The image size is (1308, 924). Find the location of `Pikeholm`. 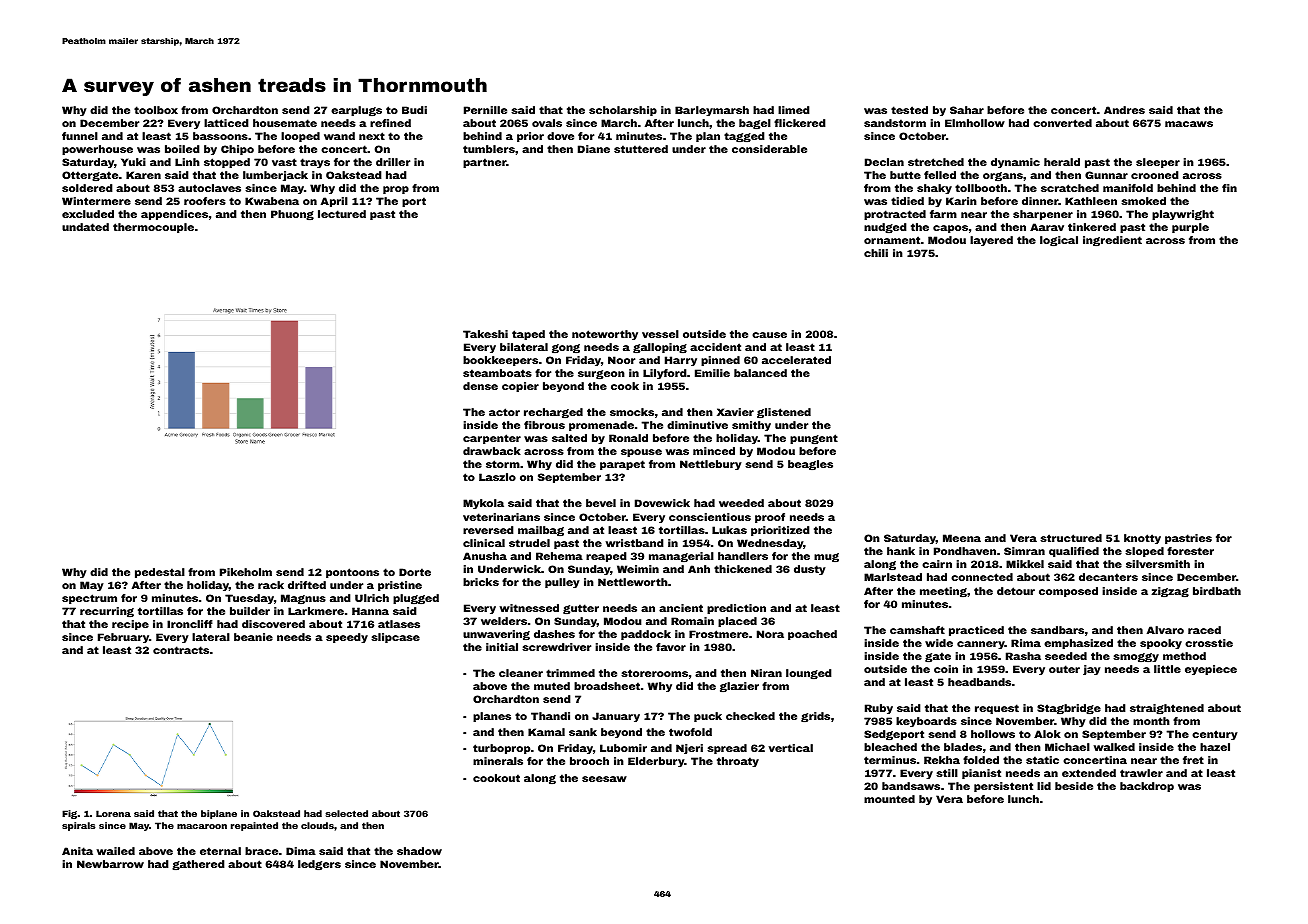

Pikeholm is located at coordinates (246, 572).
